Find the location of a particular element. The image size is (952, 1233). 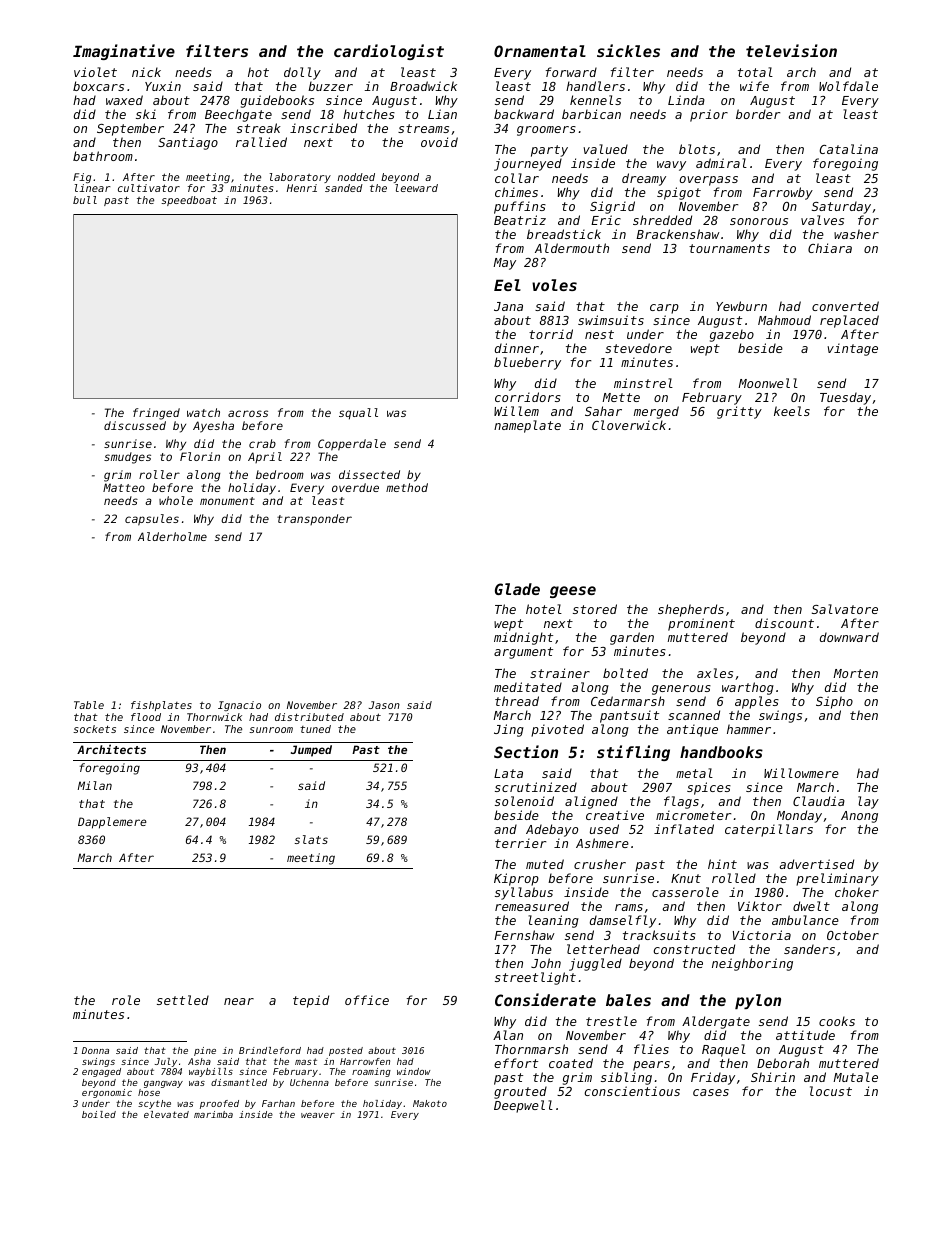

settled is located at coordinates (183, 1000).
